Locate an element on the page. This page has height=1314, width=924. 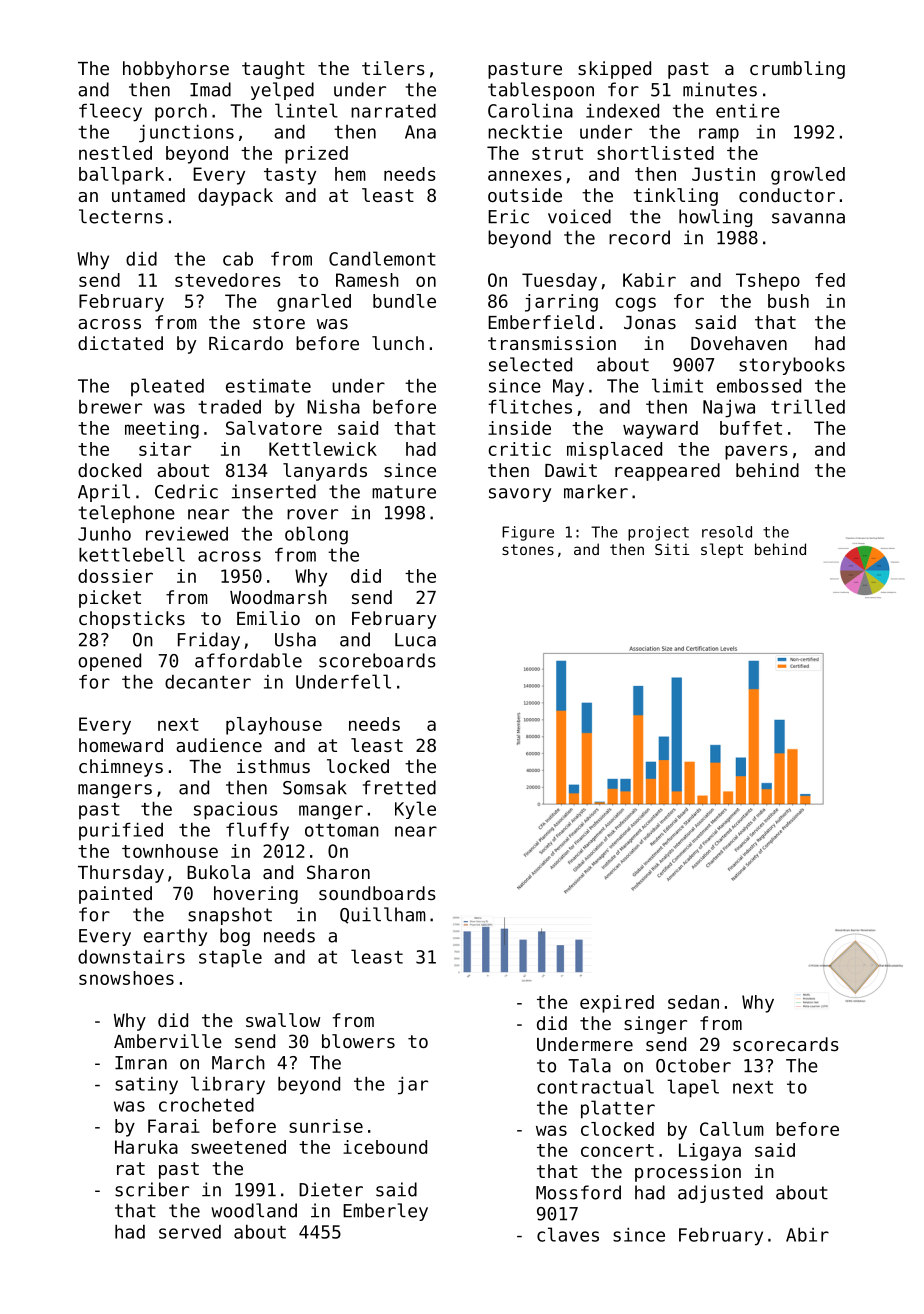
stevedores is located at coordinates (228, 280).
